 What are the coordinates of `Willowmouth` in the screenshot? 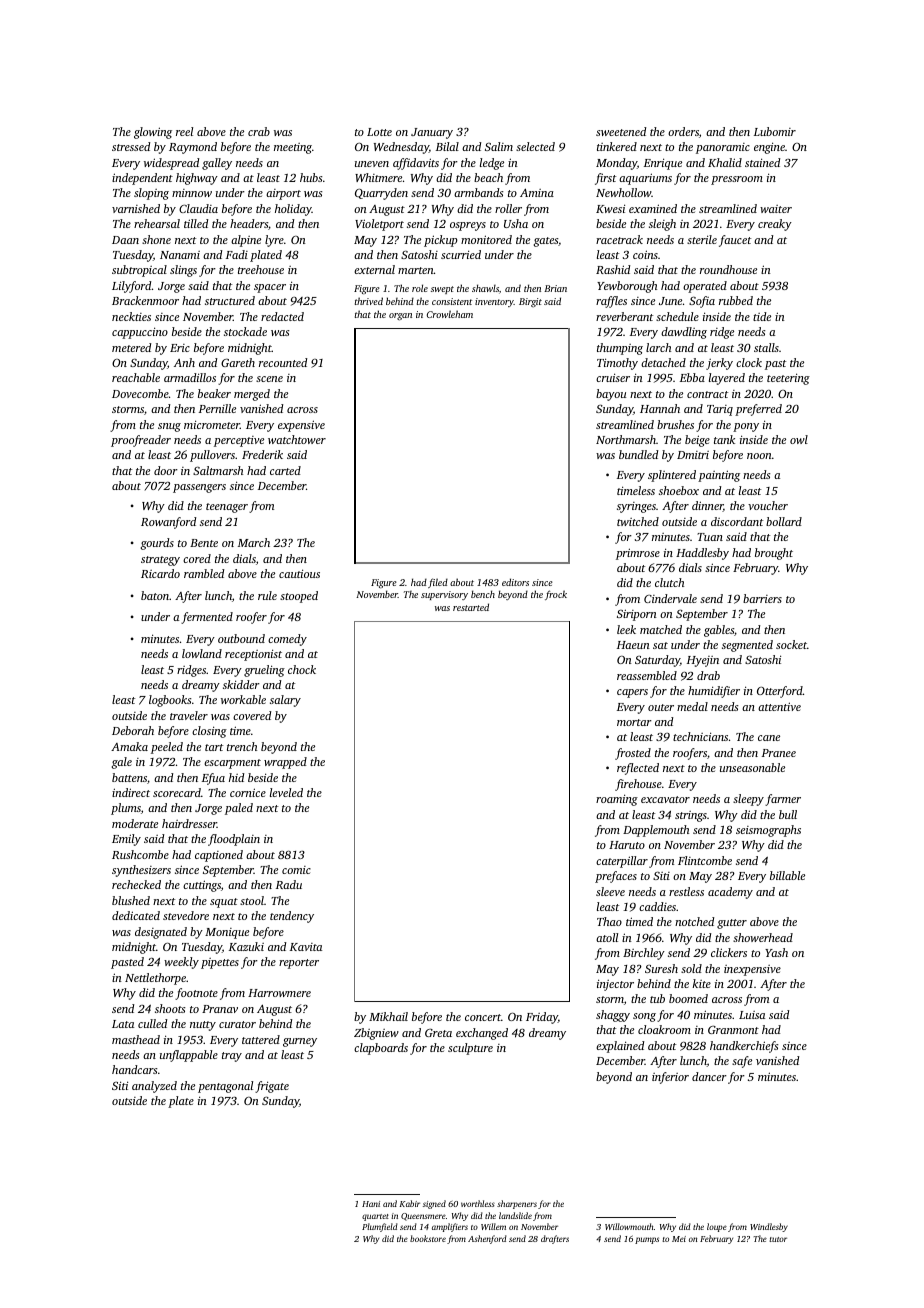 It's located at (629, 1226).
